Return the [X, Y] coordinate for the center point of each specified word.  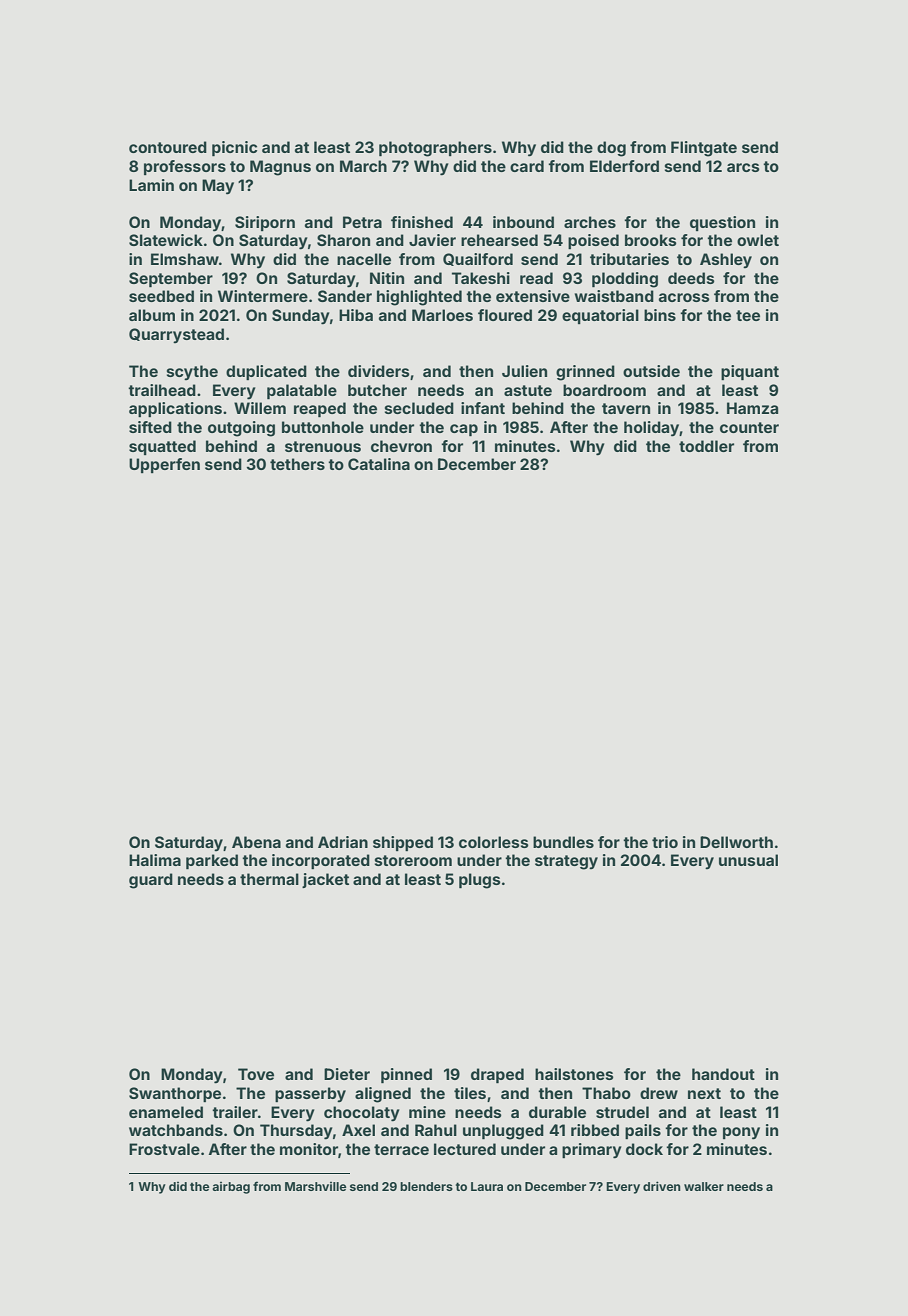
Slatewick [166, 240]
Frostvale [164, 1149]
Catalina [379, 464]
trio [665, 842]
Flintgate [704, 149]
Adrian [343, 842]
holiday [652, 429]
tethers [297, 464]
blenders [426, 1186]
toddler [706, 446]
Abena [256, 842]
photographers [435, 149]
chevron [401, 446]
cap [464, 430]
